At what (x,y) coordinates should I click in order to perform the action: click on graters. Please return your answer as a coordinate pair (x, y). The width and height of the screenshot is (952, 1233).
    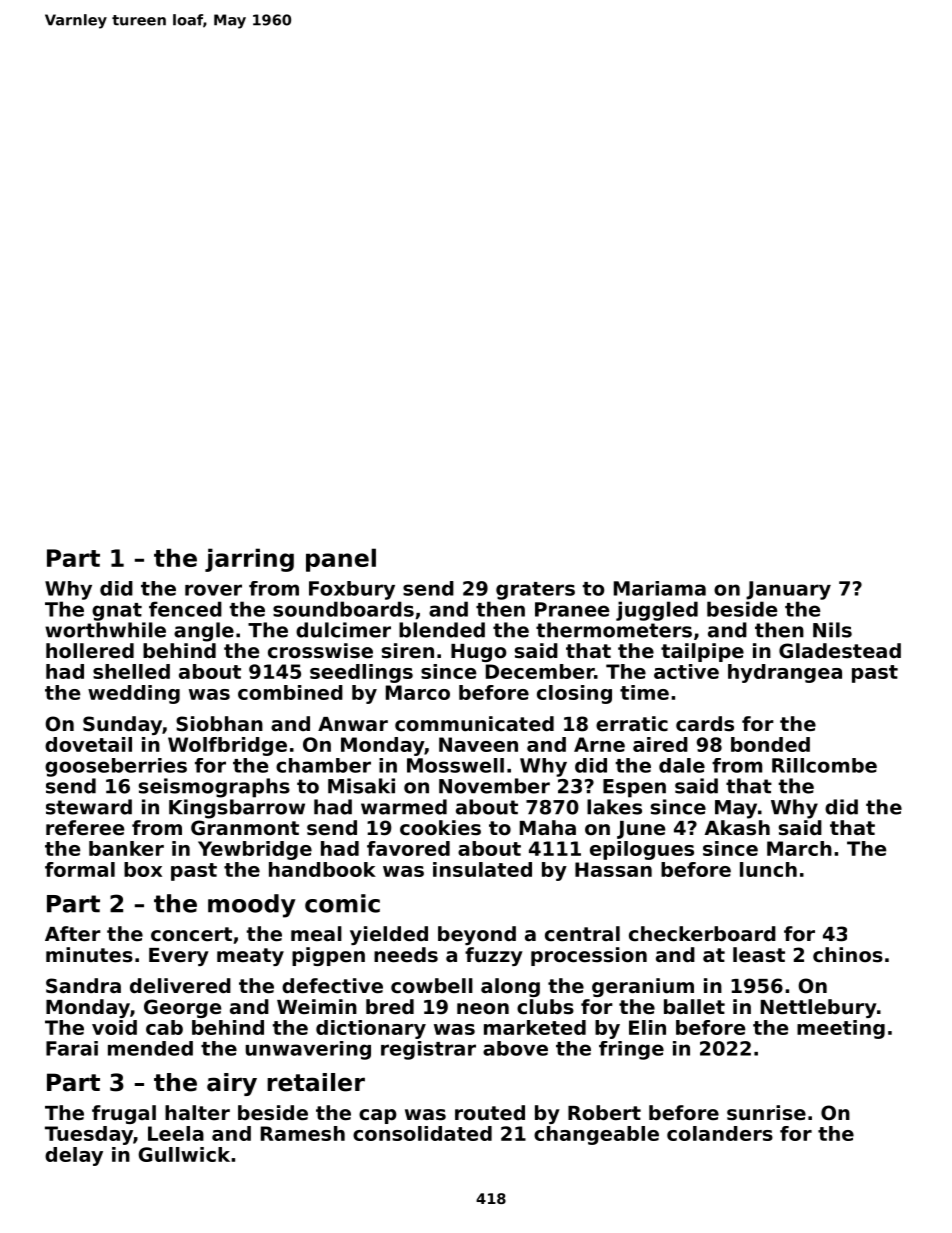
    Looking at the image, I should click on (535, 591).
